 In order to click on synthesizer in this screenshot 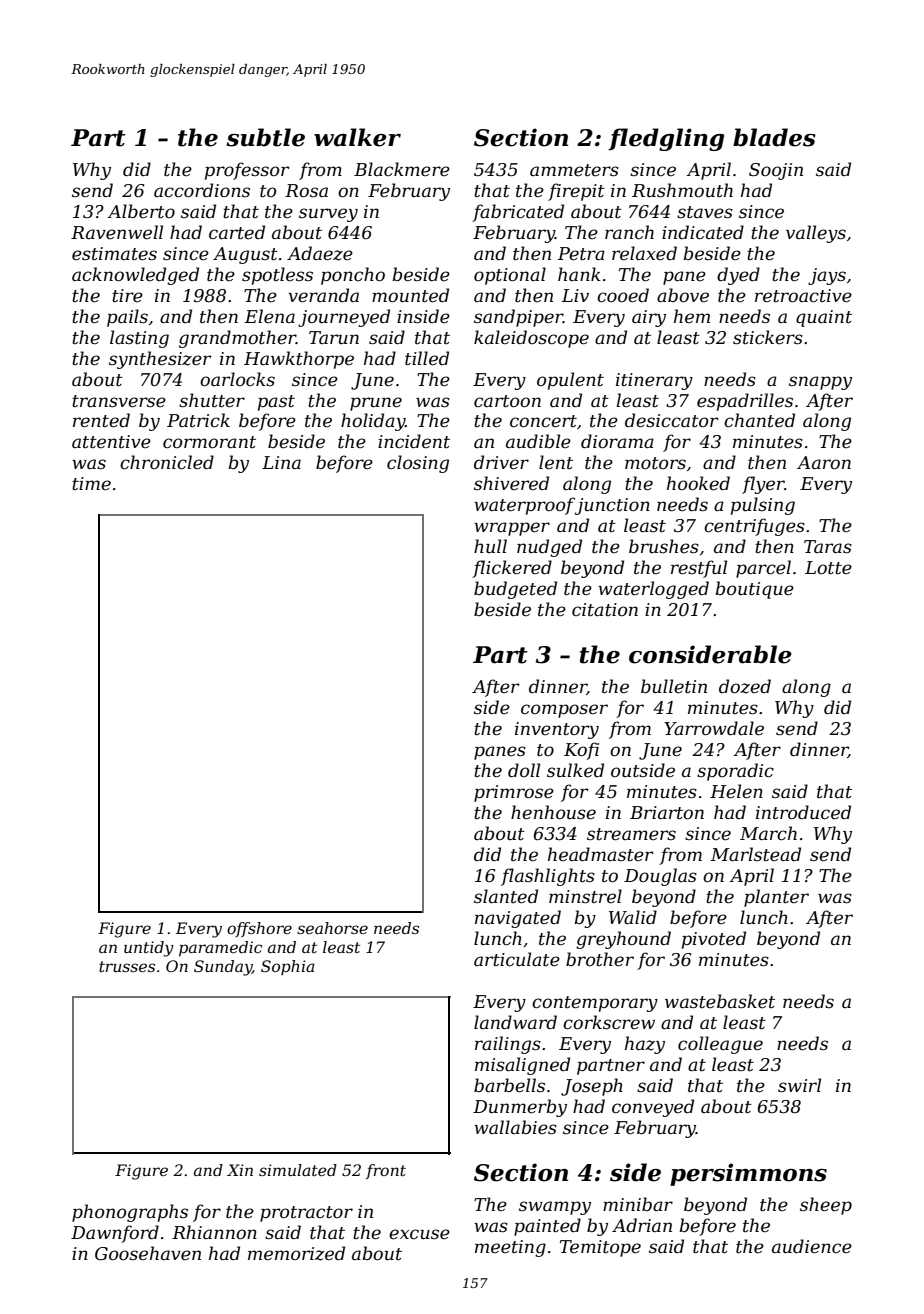, I will do `click(160, 360)`.
